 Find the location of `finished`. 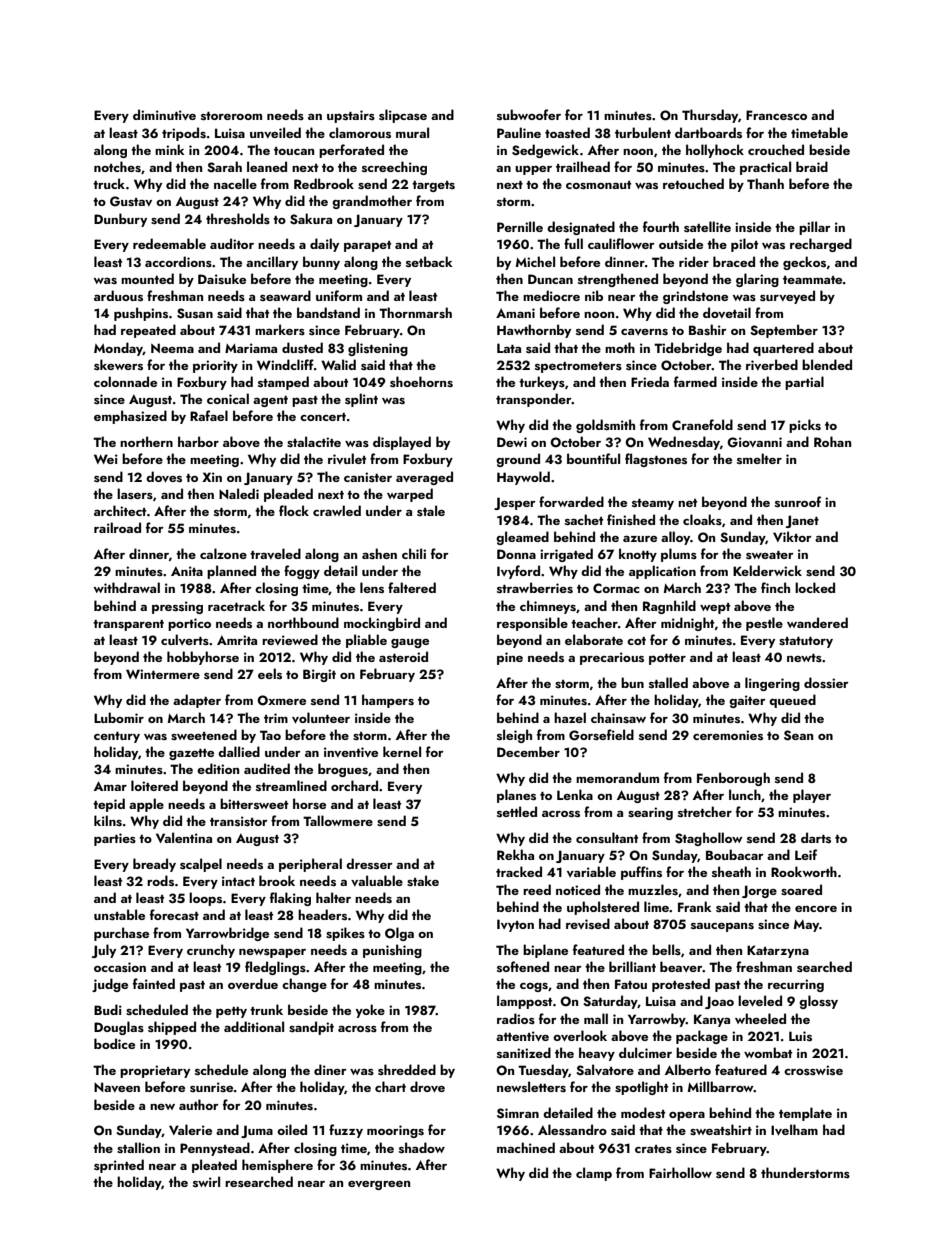

finished is located at coordinates (631, 519).
